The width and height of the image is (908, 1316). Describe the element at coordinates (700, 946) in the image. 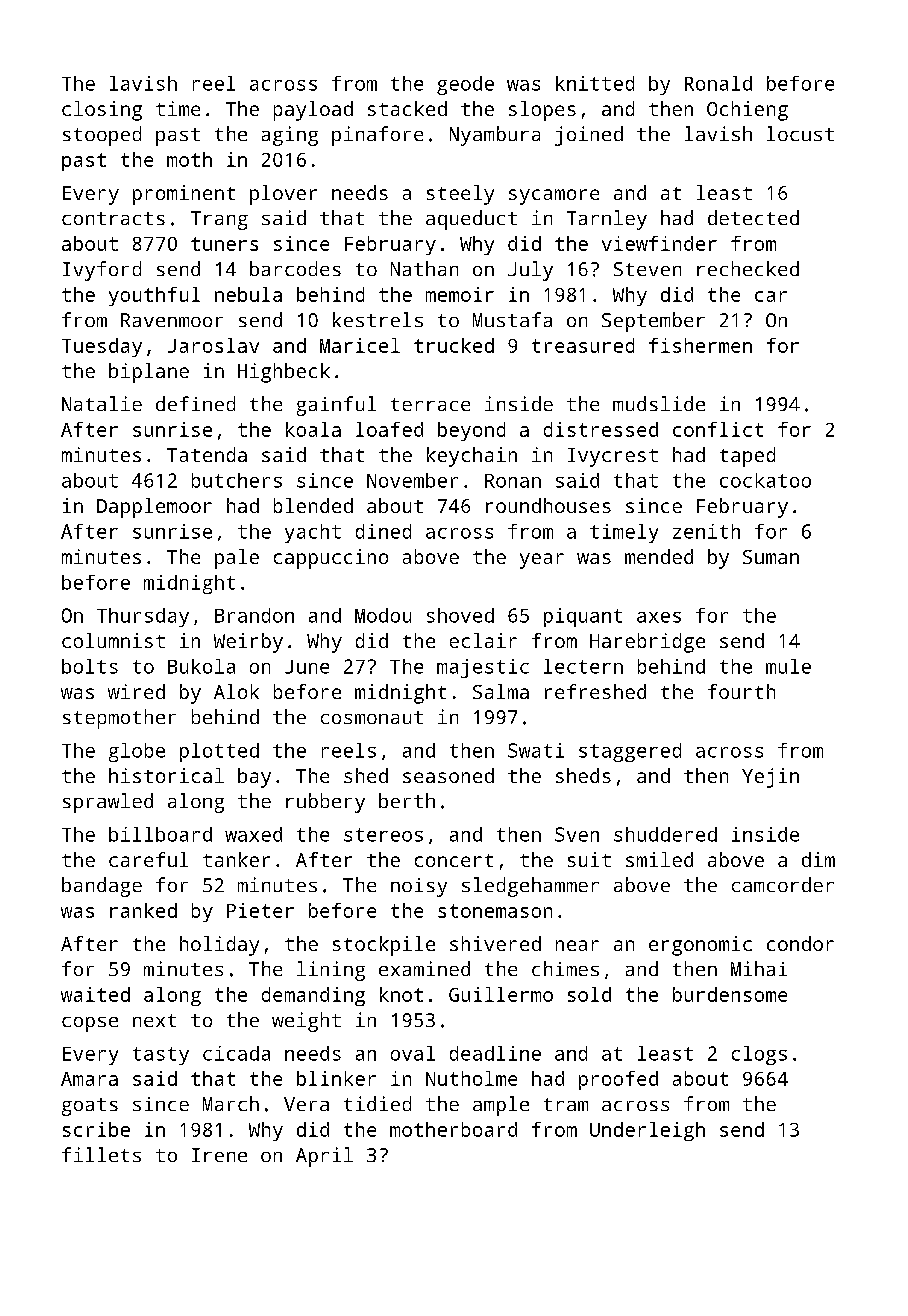

I see `ergonomic` at that location.
